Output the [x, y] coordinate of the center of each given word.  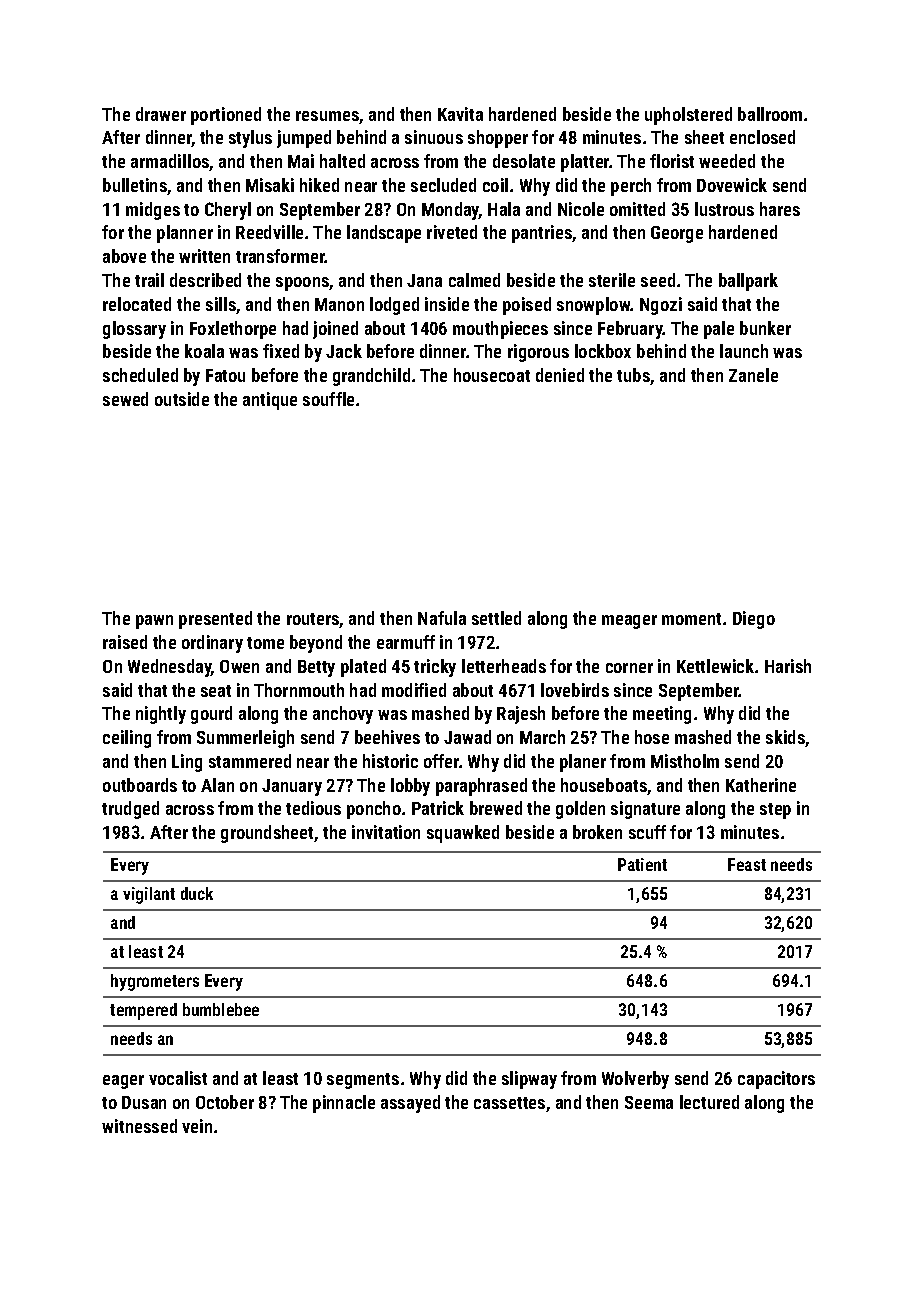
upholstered [688, 116]
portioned [226, 116]
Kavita [460, 114]
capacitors [776, 1080]
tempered [143, 1011]
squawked [463, 834]
